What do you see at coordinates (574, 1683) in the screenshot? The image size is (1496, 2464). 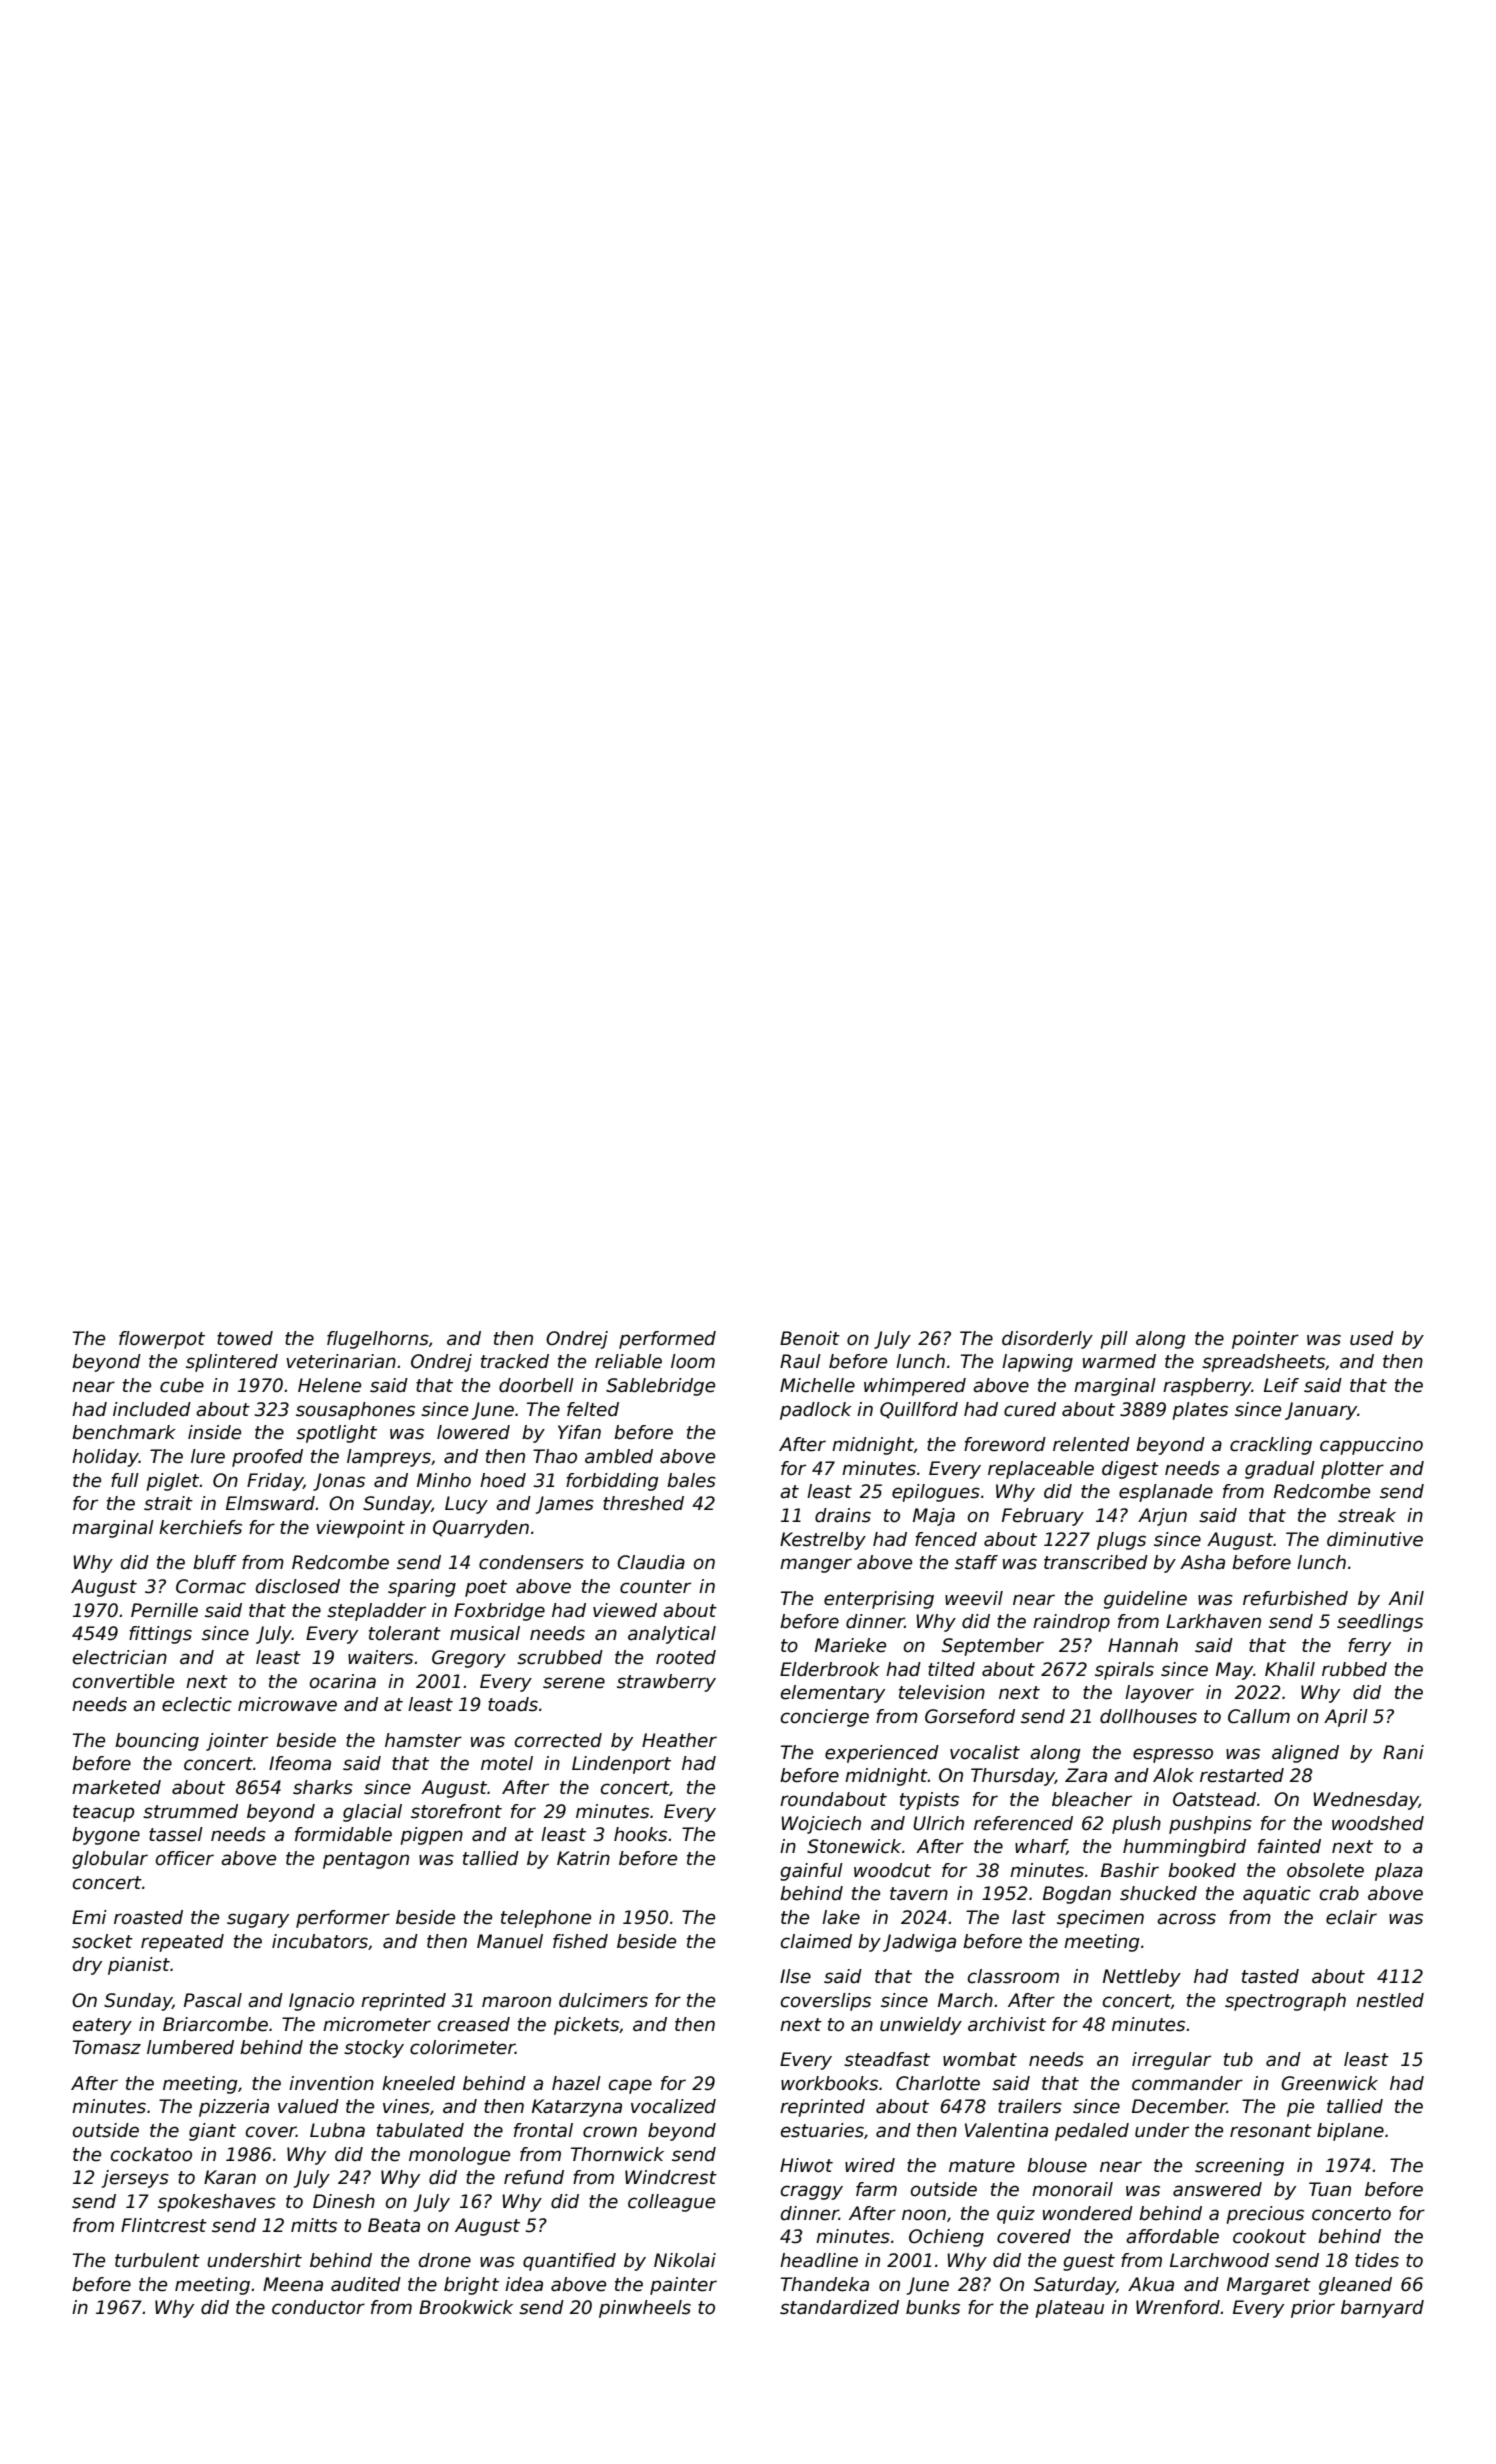 I see `serene` at bounding box center [574, 1683].
